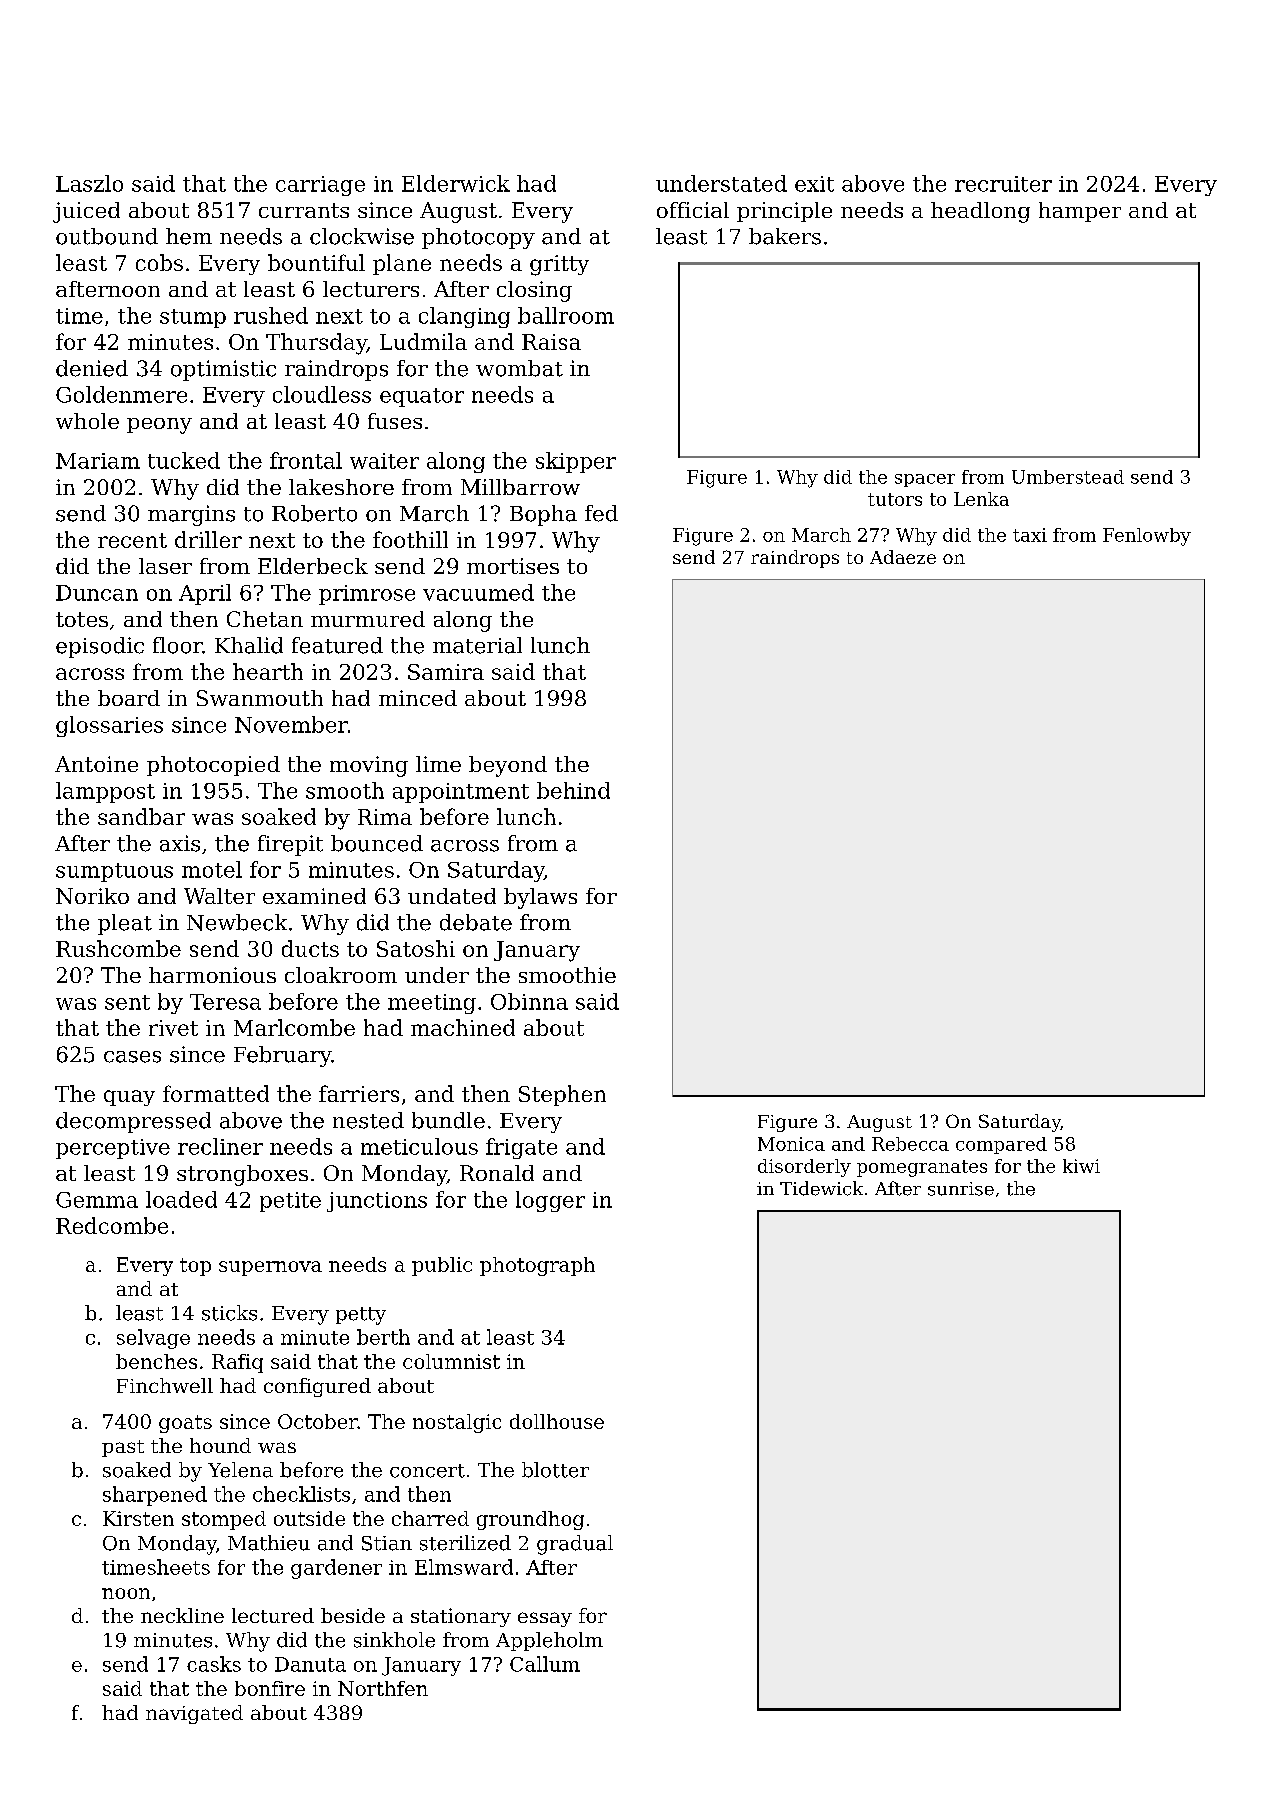 Image resolution: width=1277 pixels, height=1806 pixels. What do you see at coordinates (1147, 537) in the screenshot?
I see `Fenlowby` at bounding box center [1147, 537].
